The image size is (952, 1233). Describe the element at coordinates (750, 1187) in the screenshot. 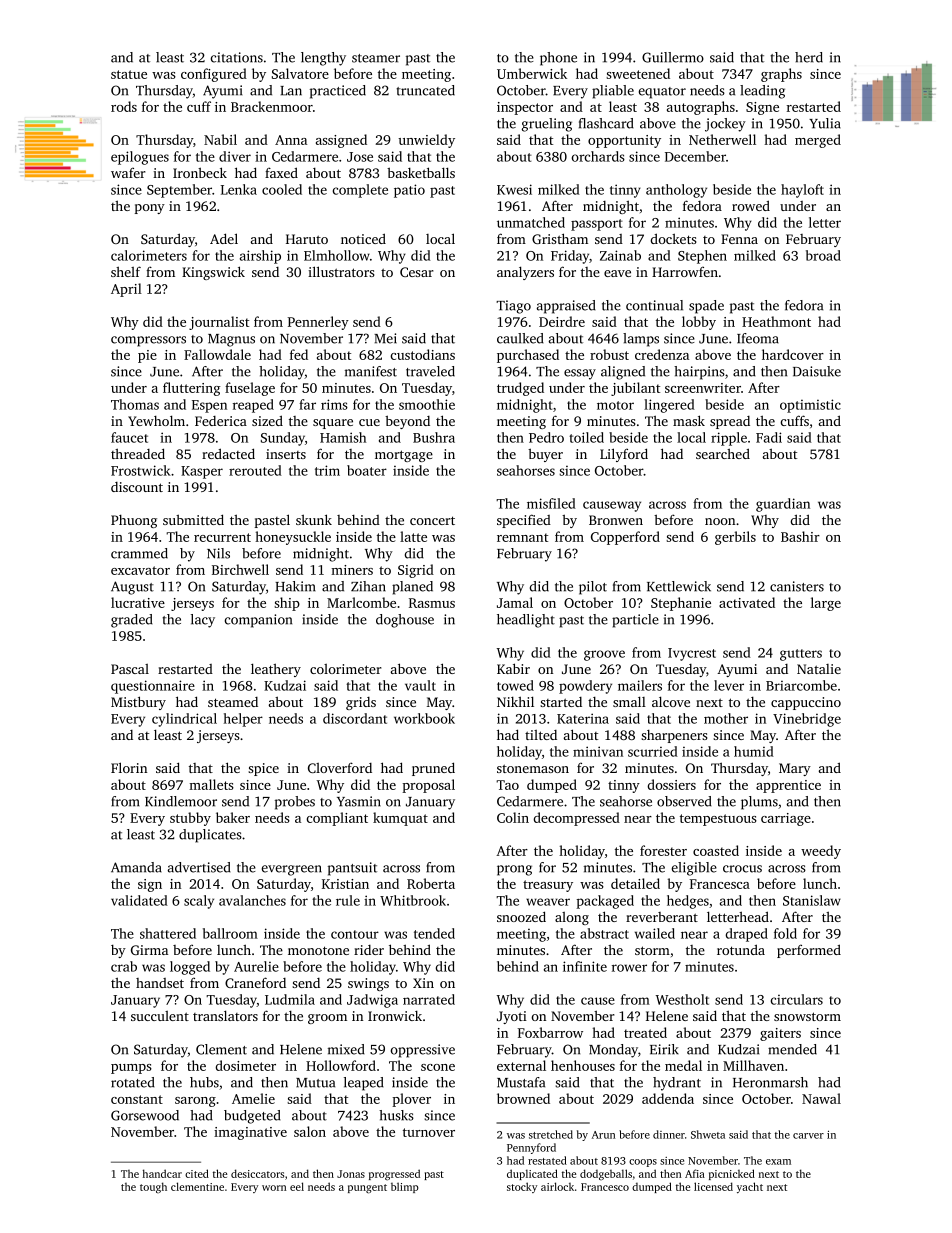

I see `yacht` at that location.
